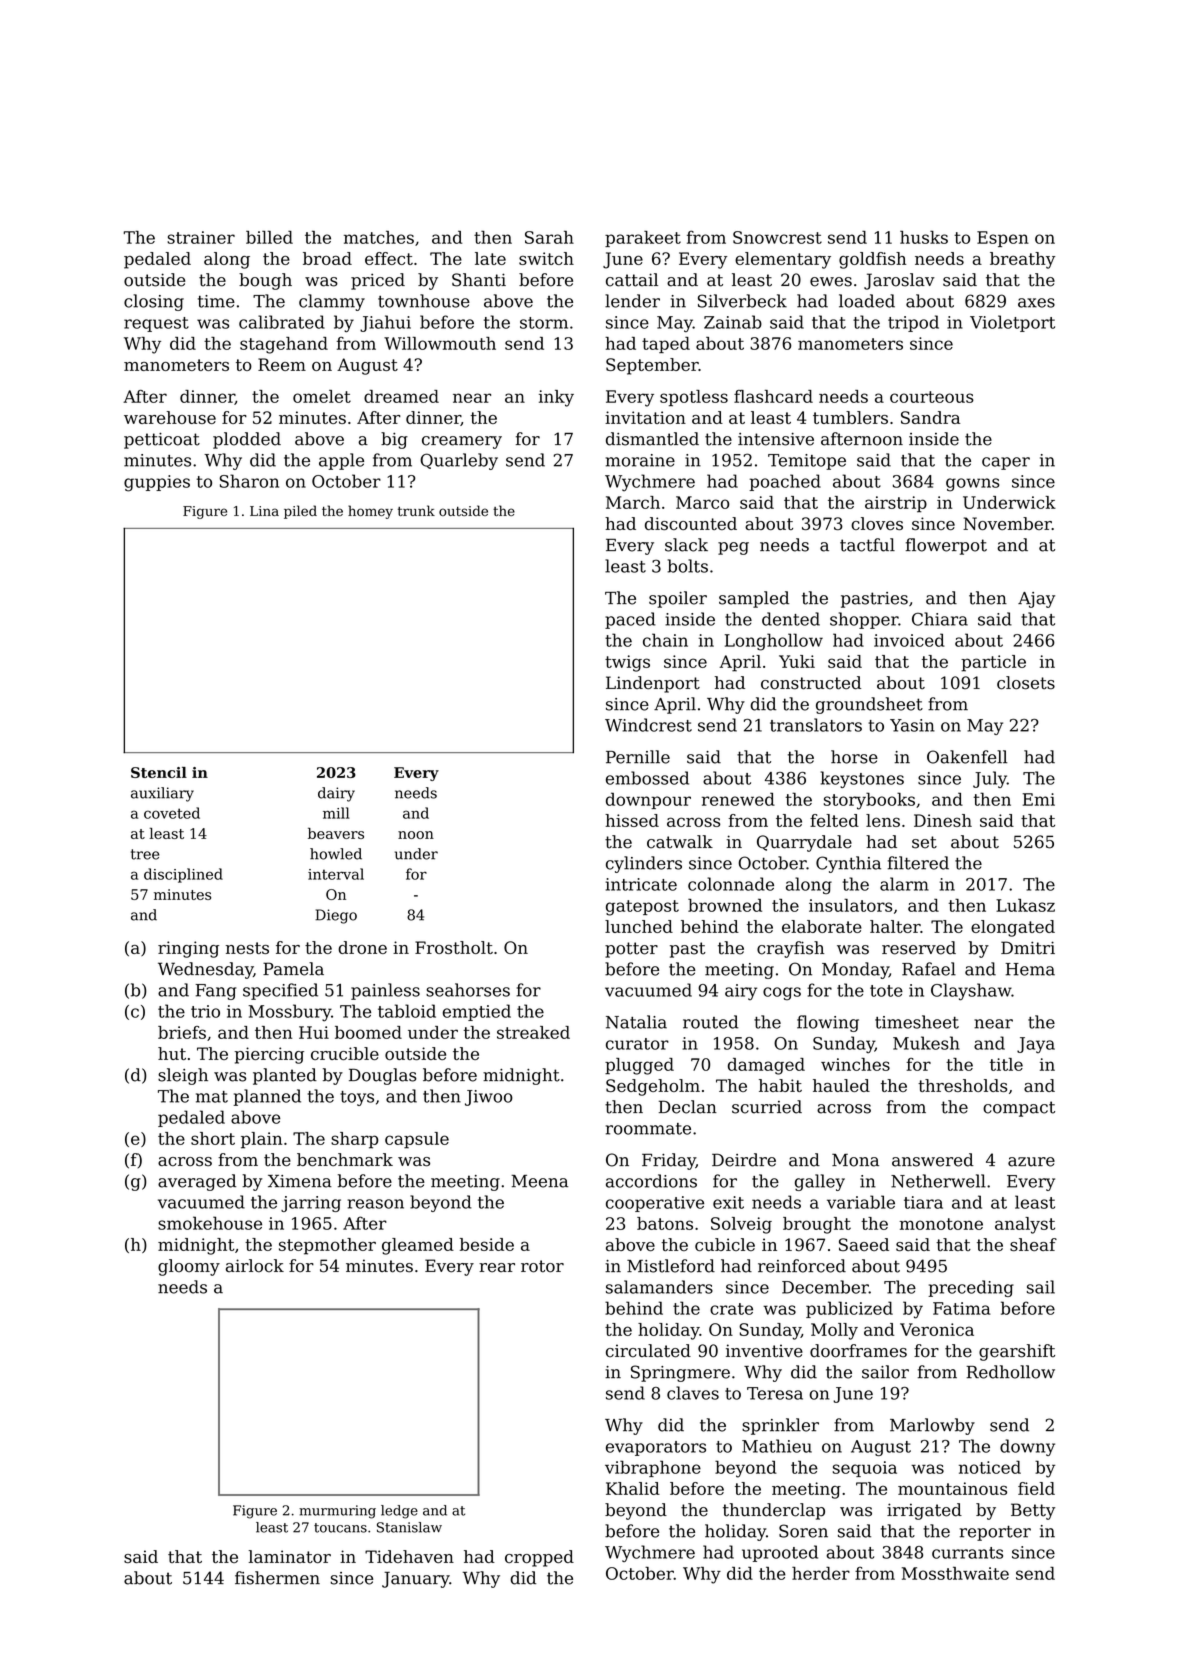 Image resolution: width=1179 pixels, height=1667 pixels. What do you see at coordinates (277, 1578) in the image?
I see `fishermen` at bounding box center [277, 1578].
